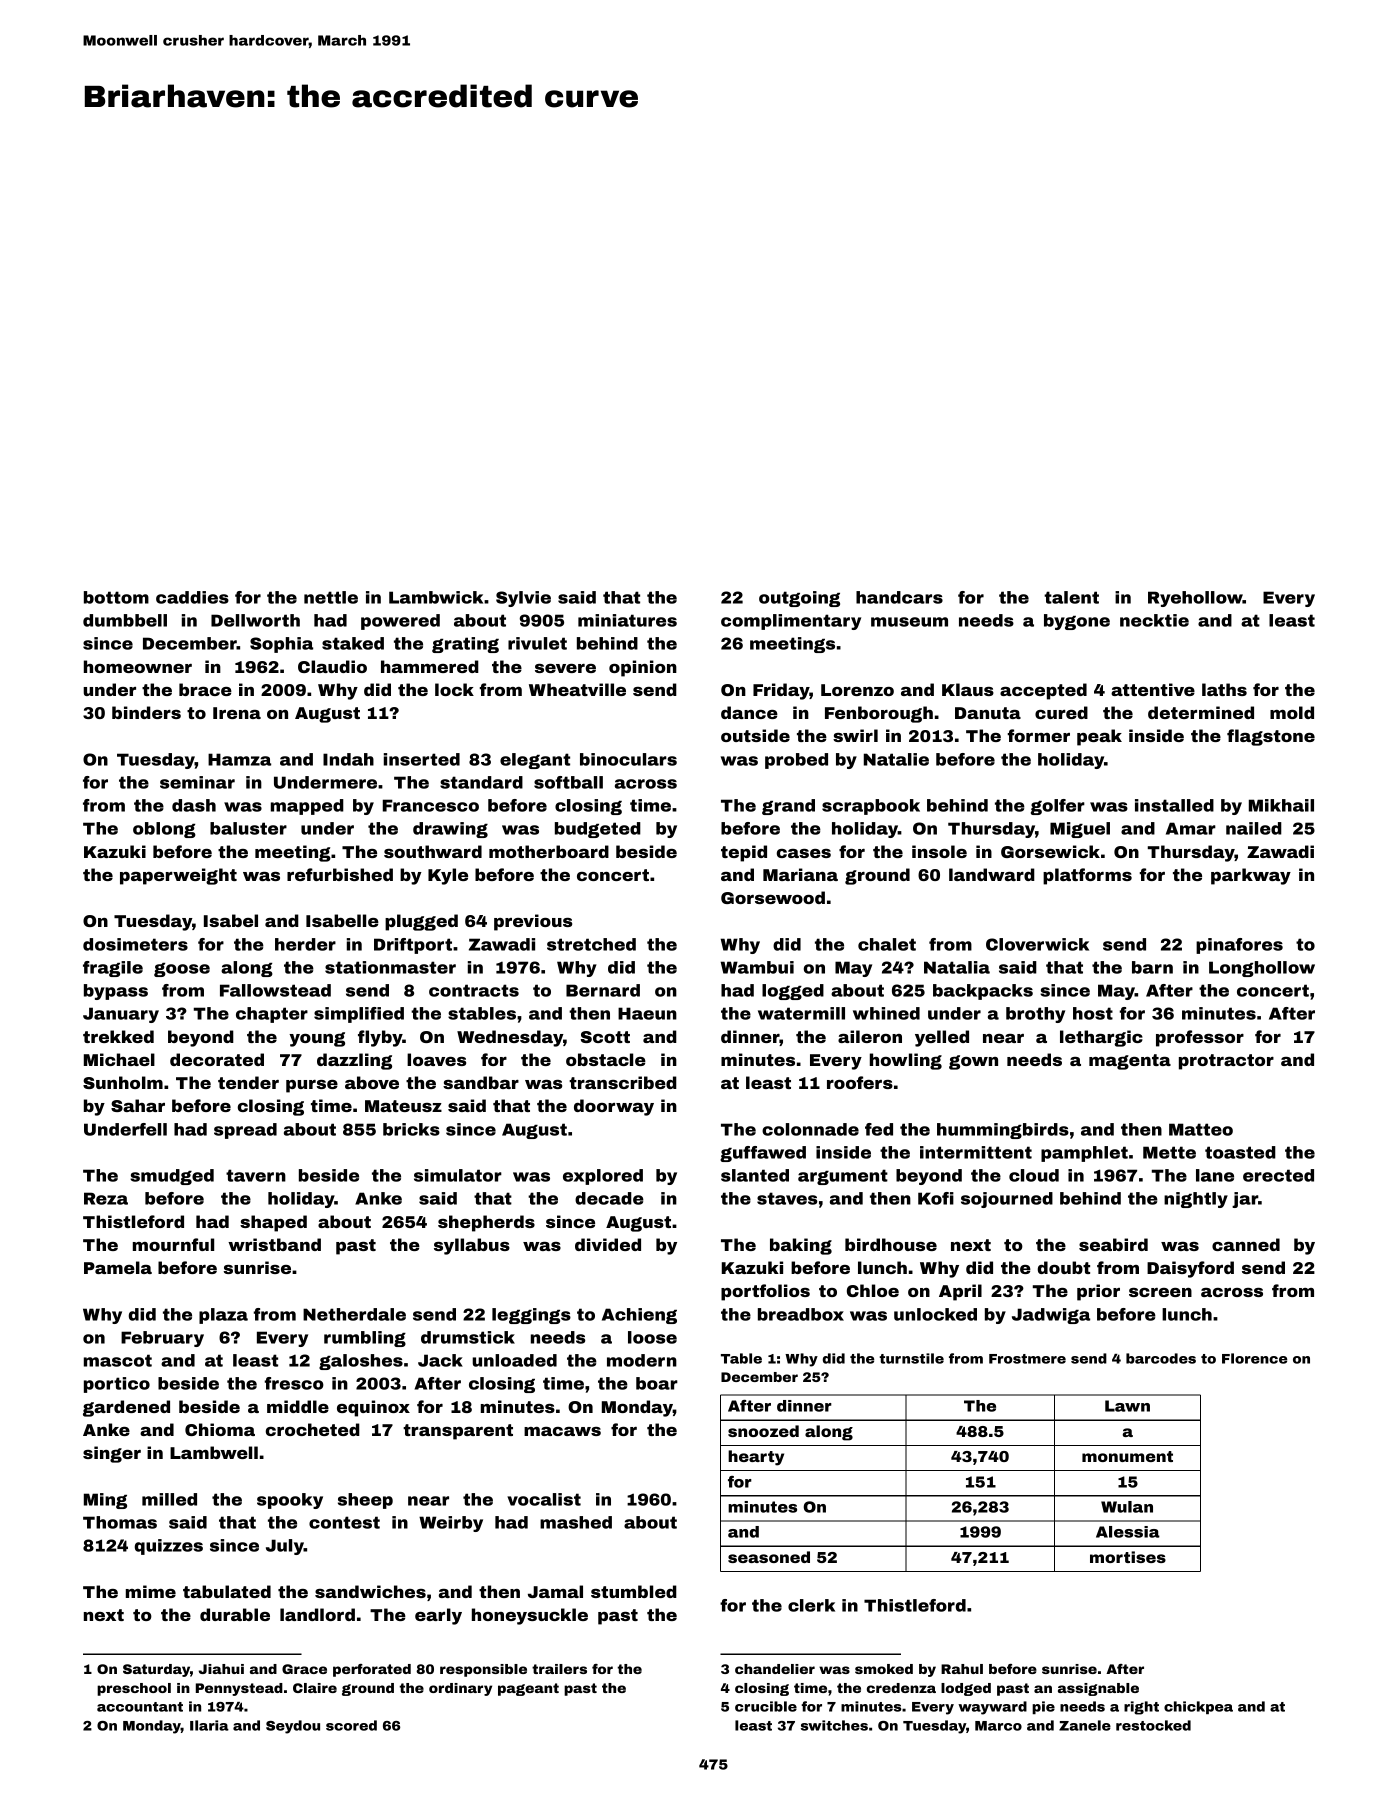 The height and width of the document is (1809, 1398). I want to click on Sunholm, so click(123, 1082).
